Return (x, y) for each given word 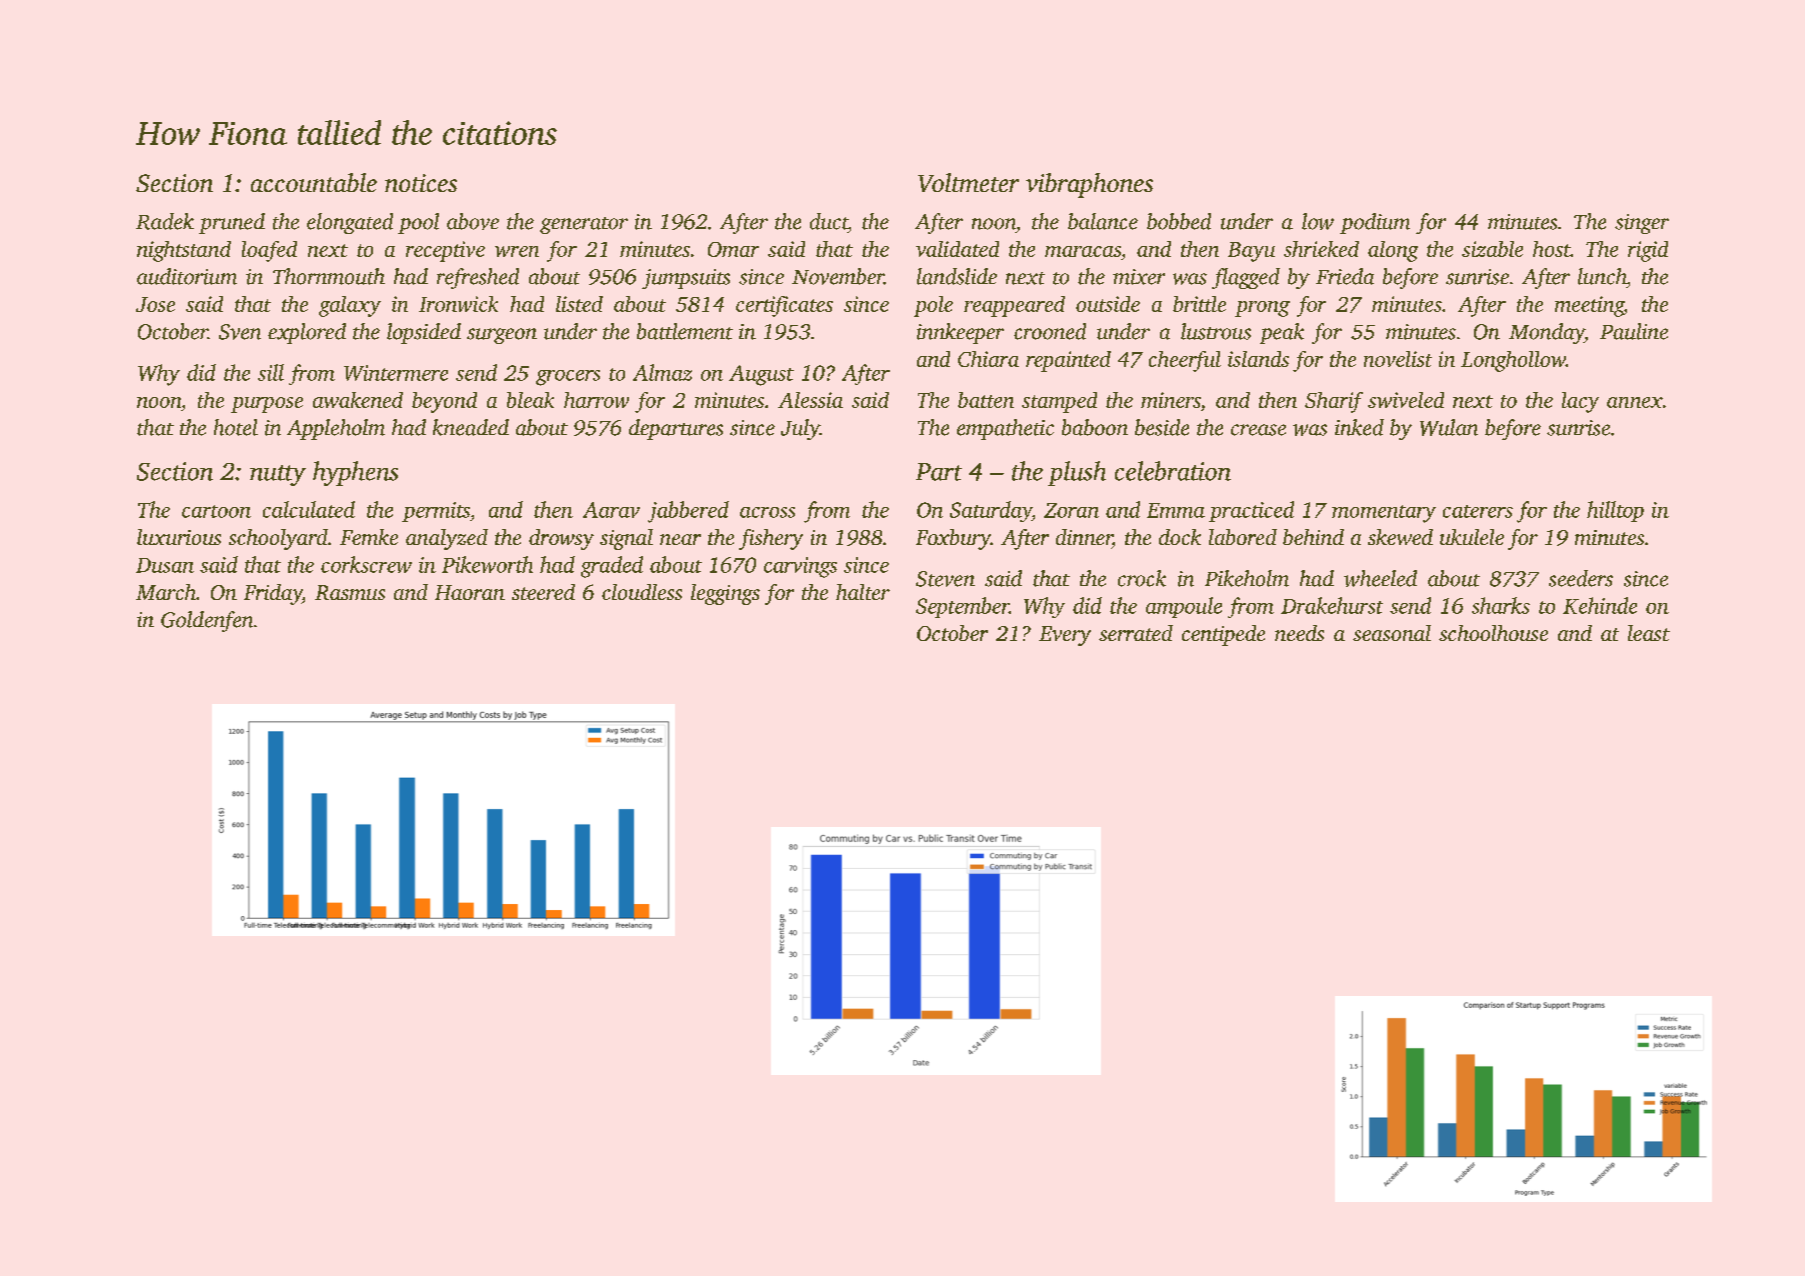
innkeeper (960, 333)
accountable (314, 182)
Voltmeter (968, 182)
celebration (1173, 471)
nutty (278, 475)
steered (543, 592)
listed (579, 304)
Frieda (1345, 276)
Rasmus (350, 592)
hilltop (1615, 511)
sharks (1501, 605)
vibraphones (1089, 185)
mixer (1139, 277)
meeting (1589, 306)
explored (307, 333)
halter (863, 592)
